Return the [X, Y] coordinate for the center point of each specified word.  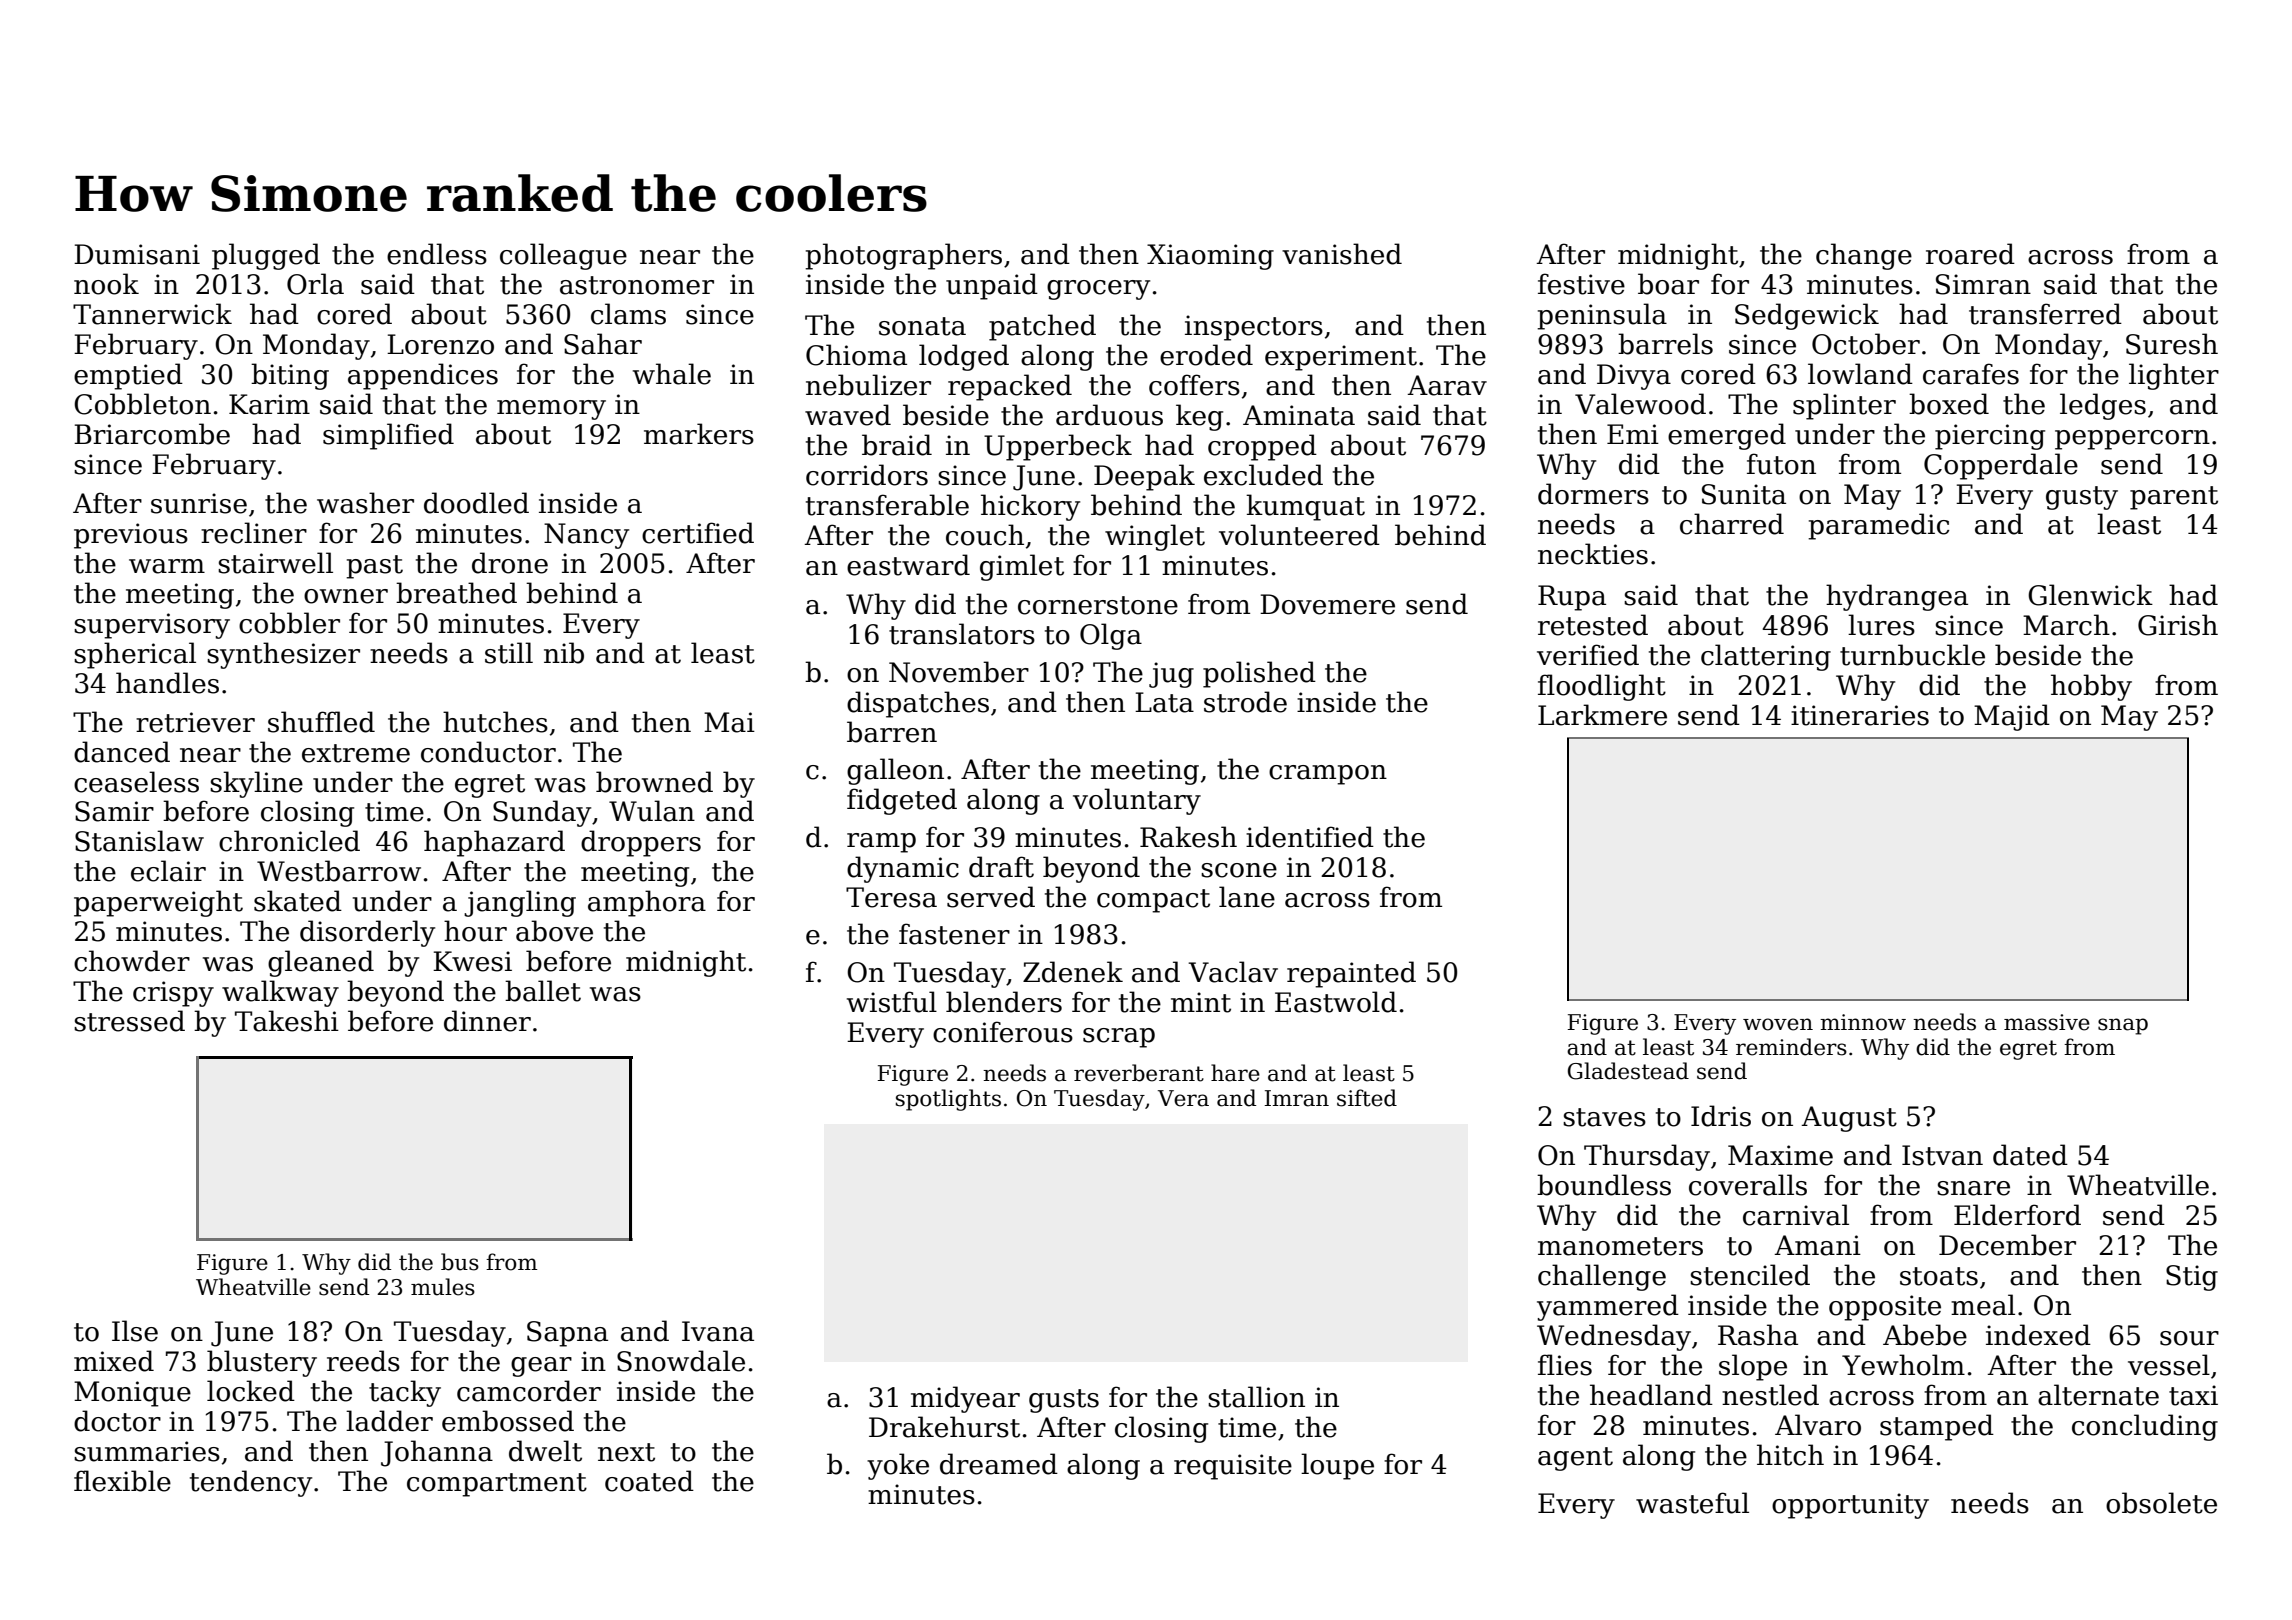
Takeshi [287, 1021]
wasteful [1692, 1503]
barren [892, 732]
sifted [1367, 1098]
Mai [729, 722]
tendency [251, 1483]
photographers [903, 256]
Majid [2012, 717]
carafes [1971, 374]
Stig [2192, 1278]
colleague [563, 256]
